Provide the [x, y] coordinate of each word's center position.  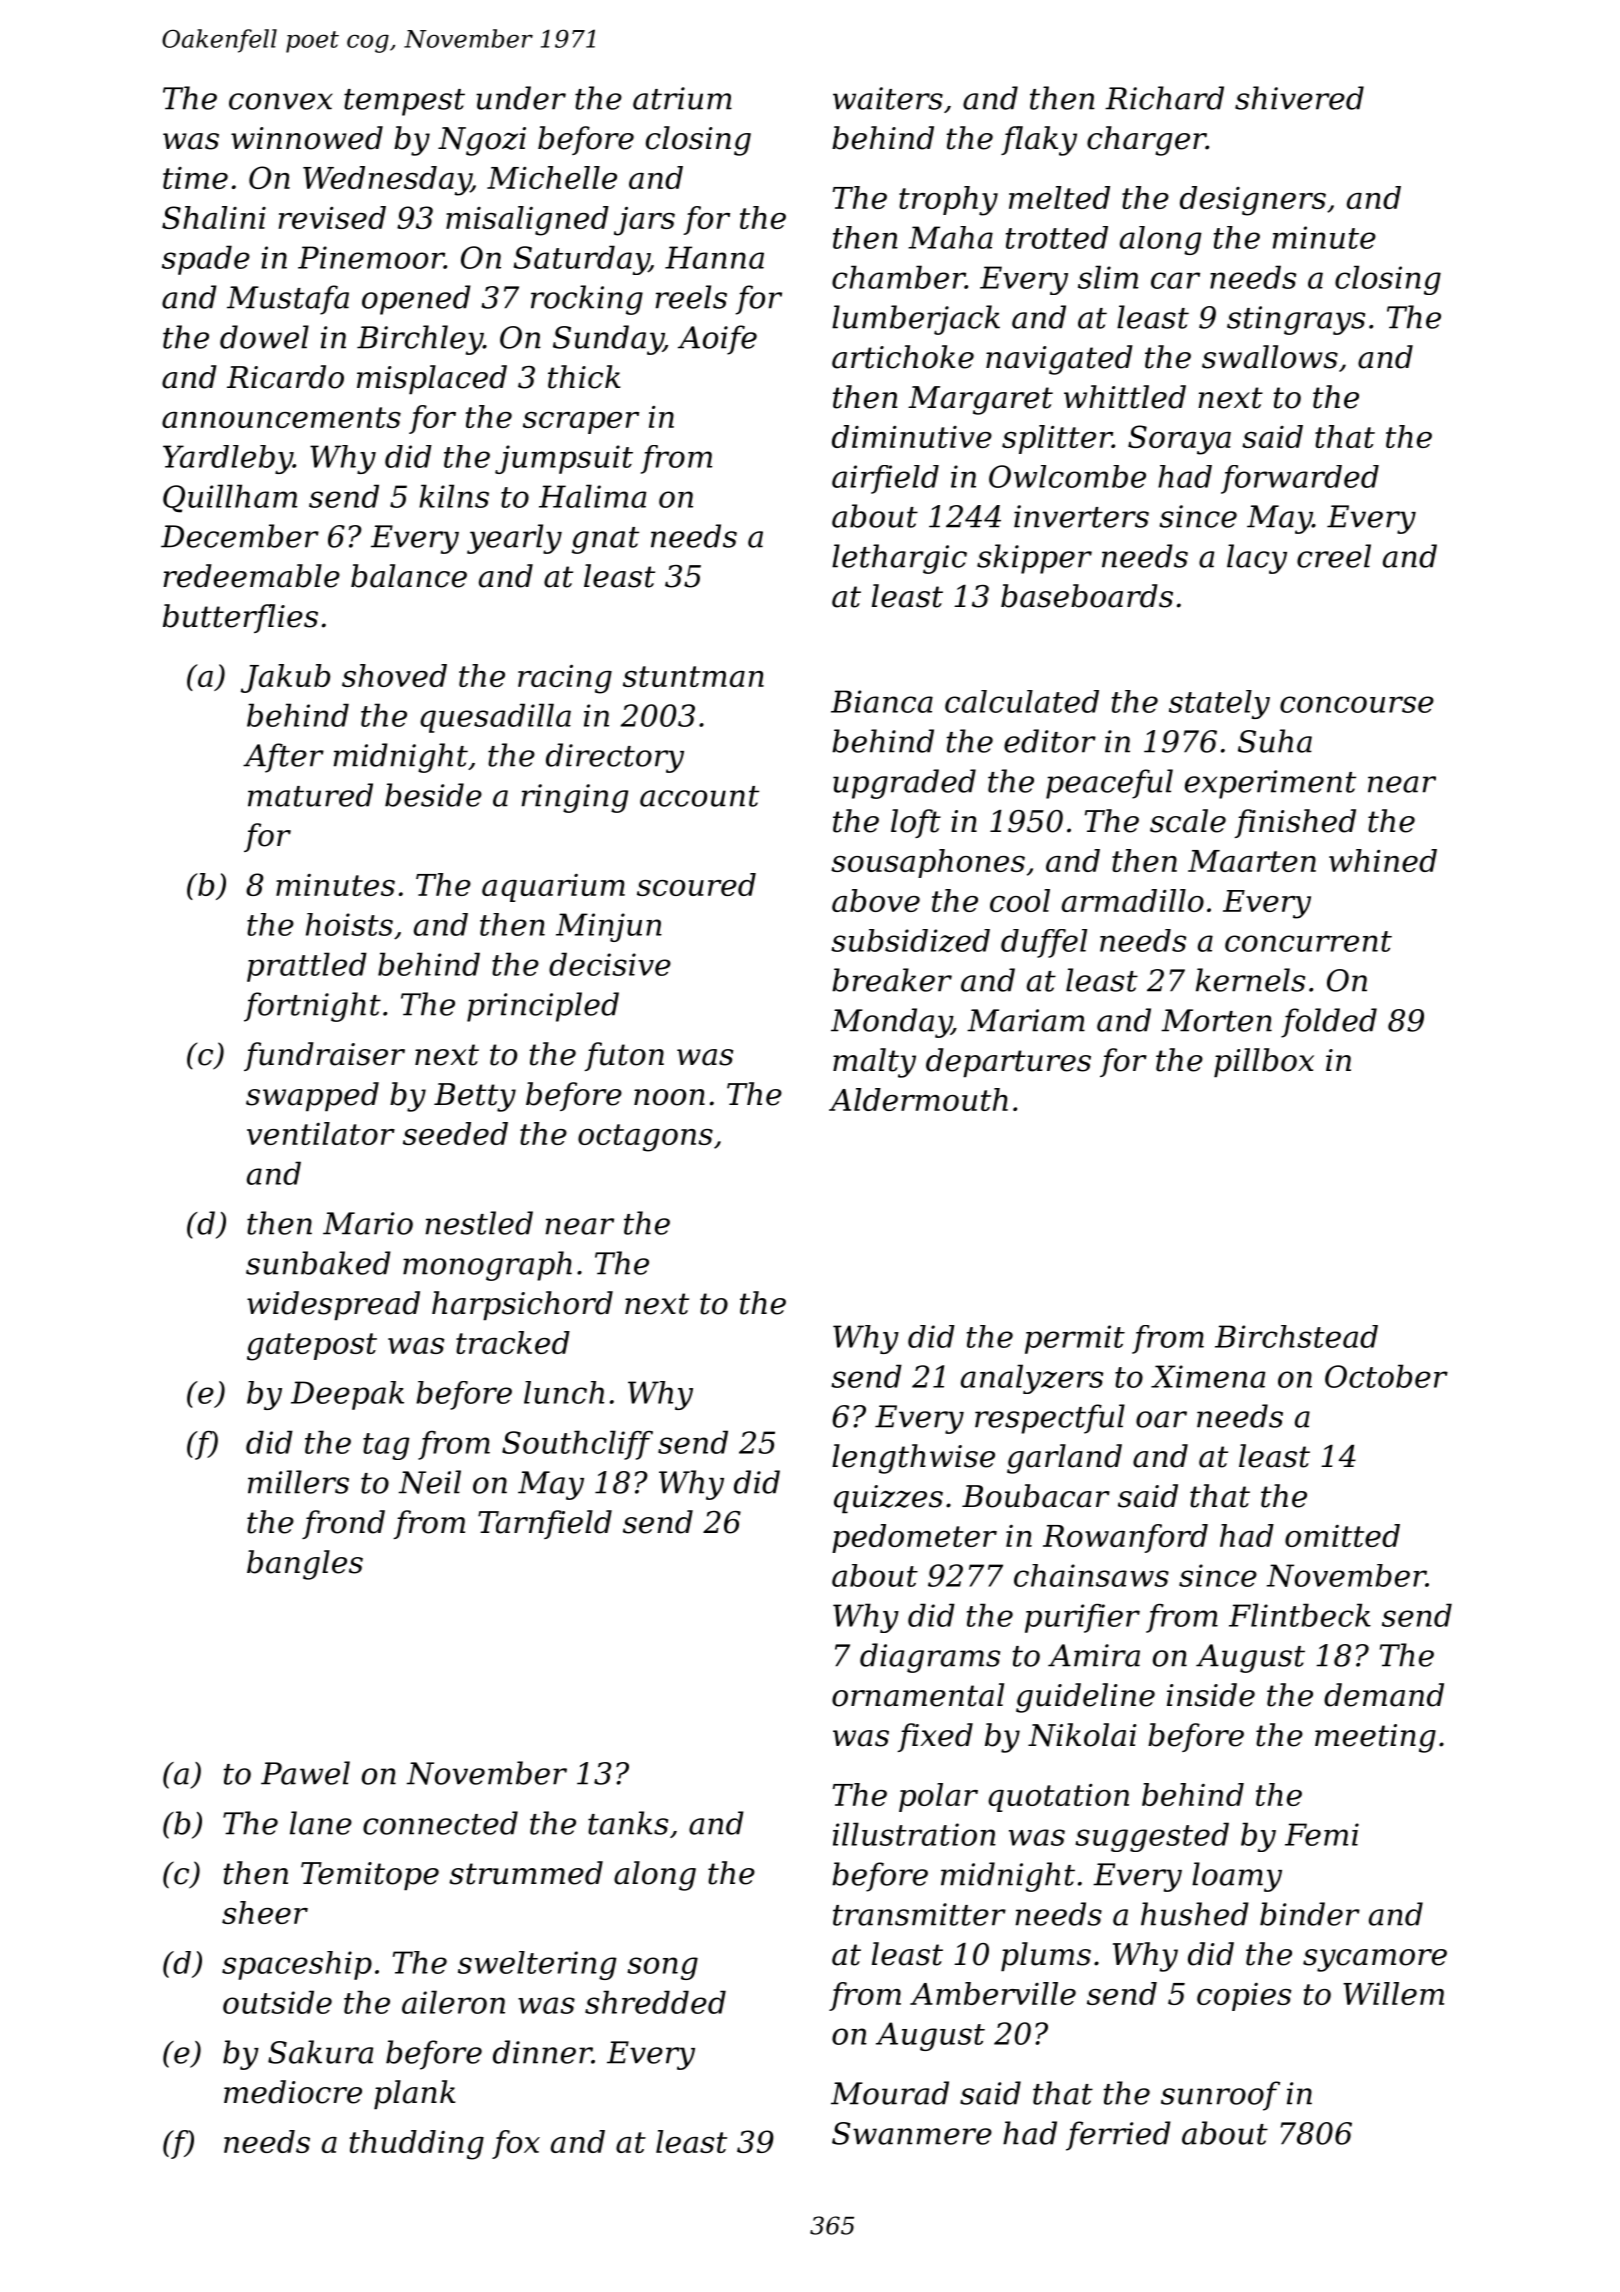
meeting [1375, 1738]
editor [1050, 741]
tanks [628, 1823]
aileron [453, 2002]
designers [1253, 201]
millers [298, 1482]
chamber [898, 277]
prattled [307, 967]
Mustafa [288, 300]
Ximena [1208, 1376]
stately [1219, 704]
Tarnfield [545, 1524]
